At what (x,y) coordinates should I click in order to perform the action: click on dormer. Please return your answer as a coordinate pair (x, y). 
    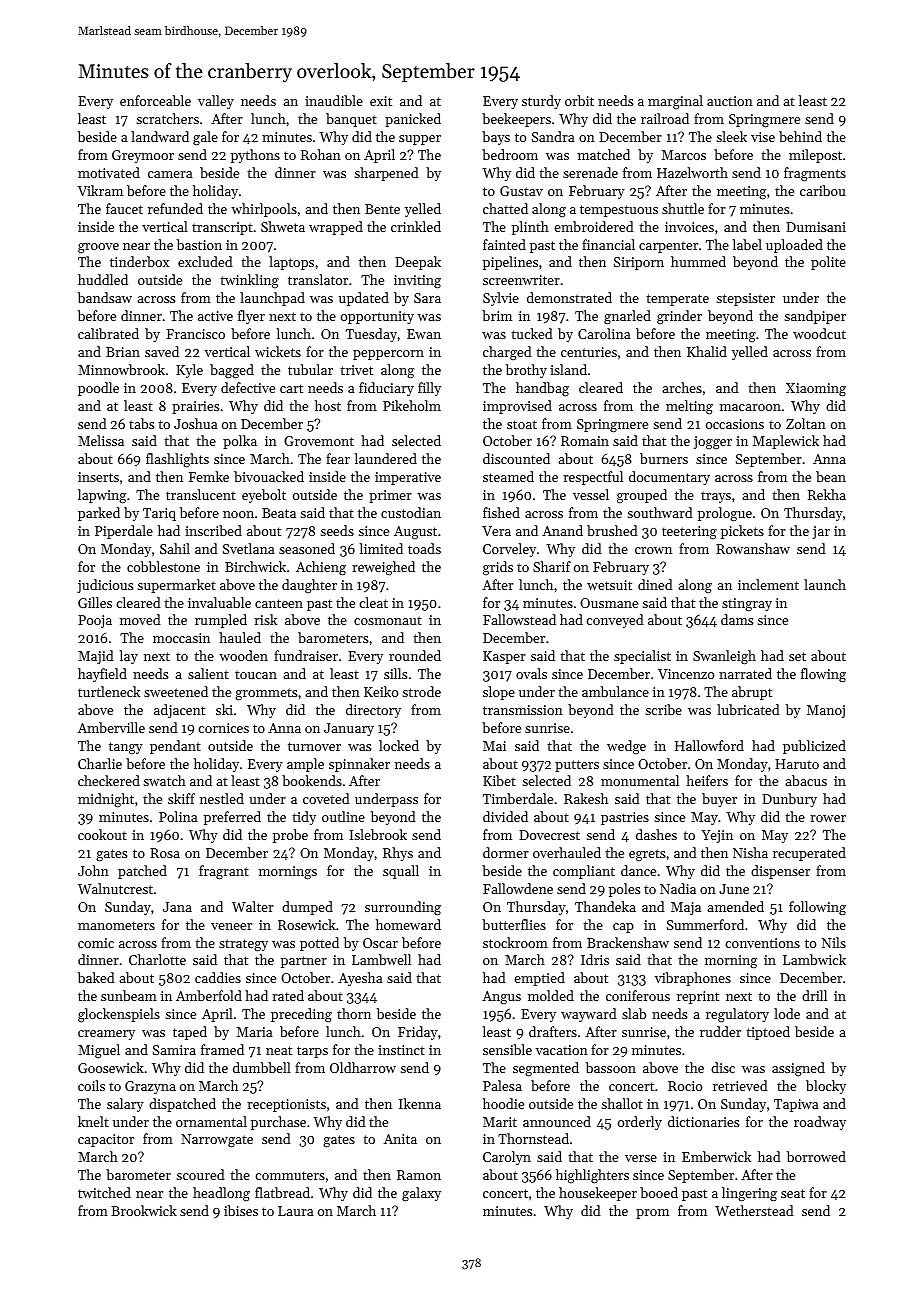
    Looking at the image, I should click on (506, 852).
